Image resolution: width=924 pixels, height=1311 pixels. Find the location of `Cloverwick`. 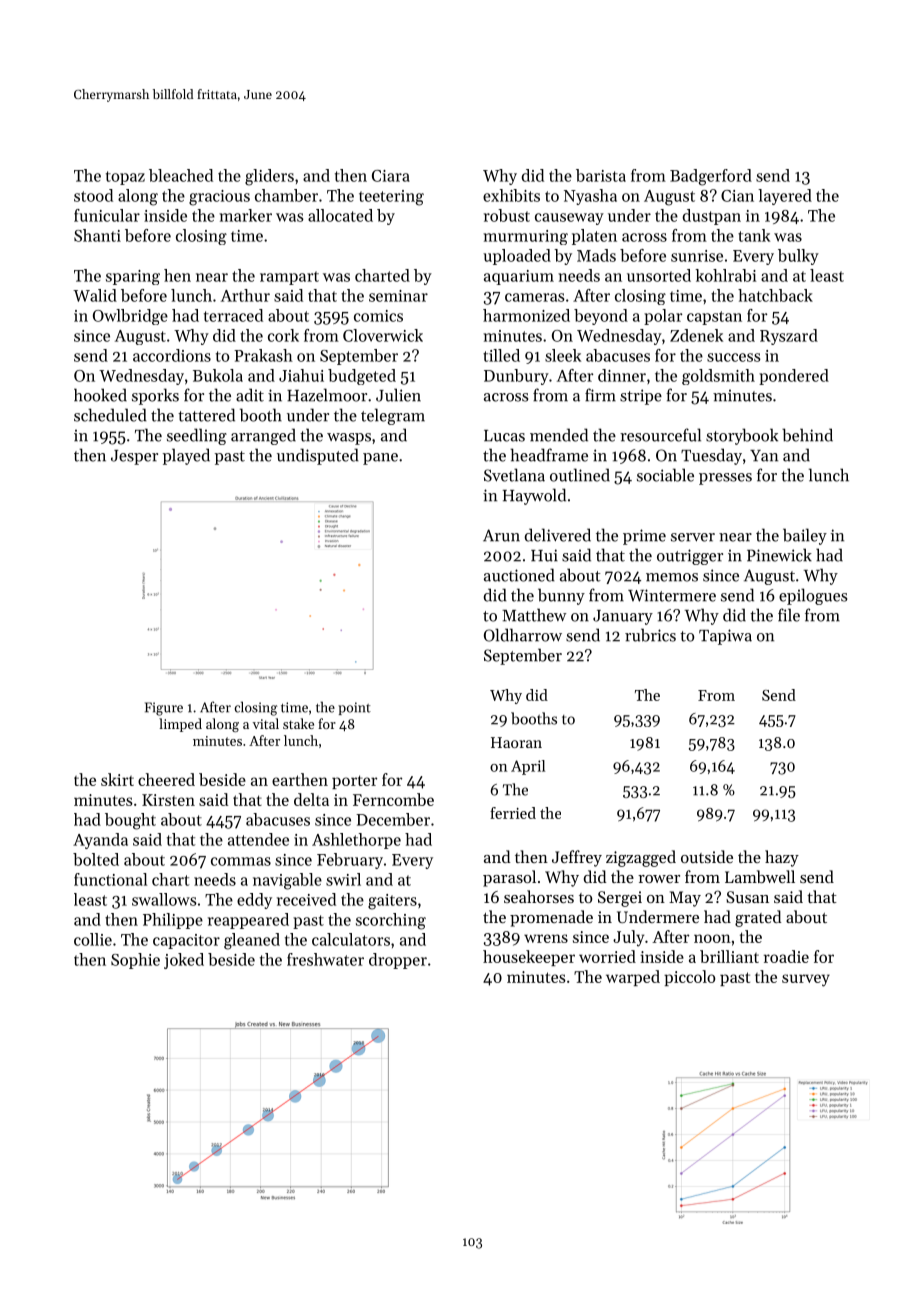

Cloverwick is located at coordinates (383, 335).
